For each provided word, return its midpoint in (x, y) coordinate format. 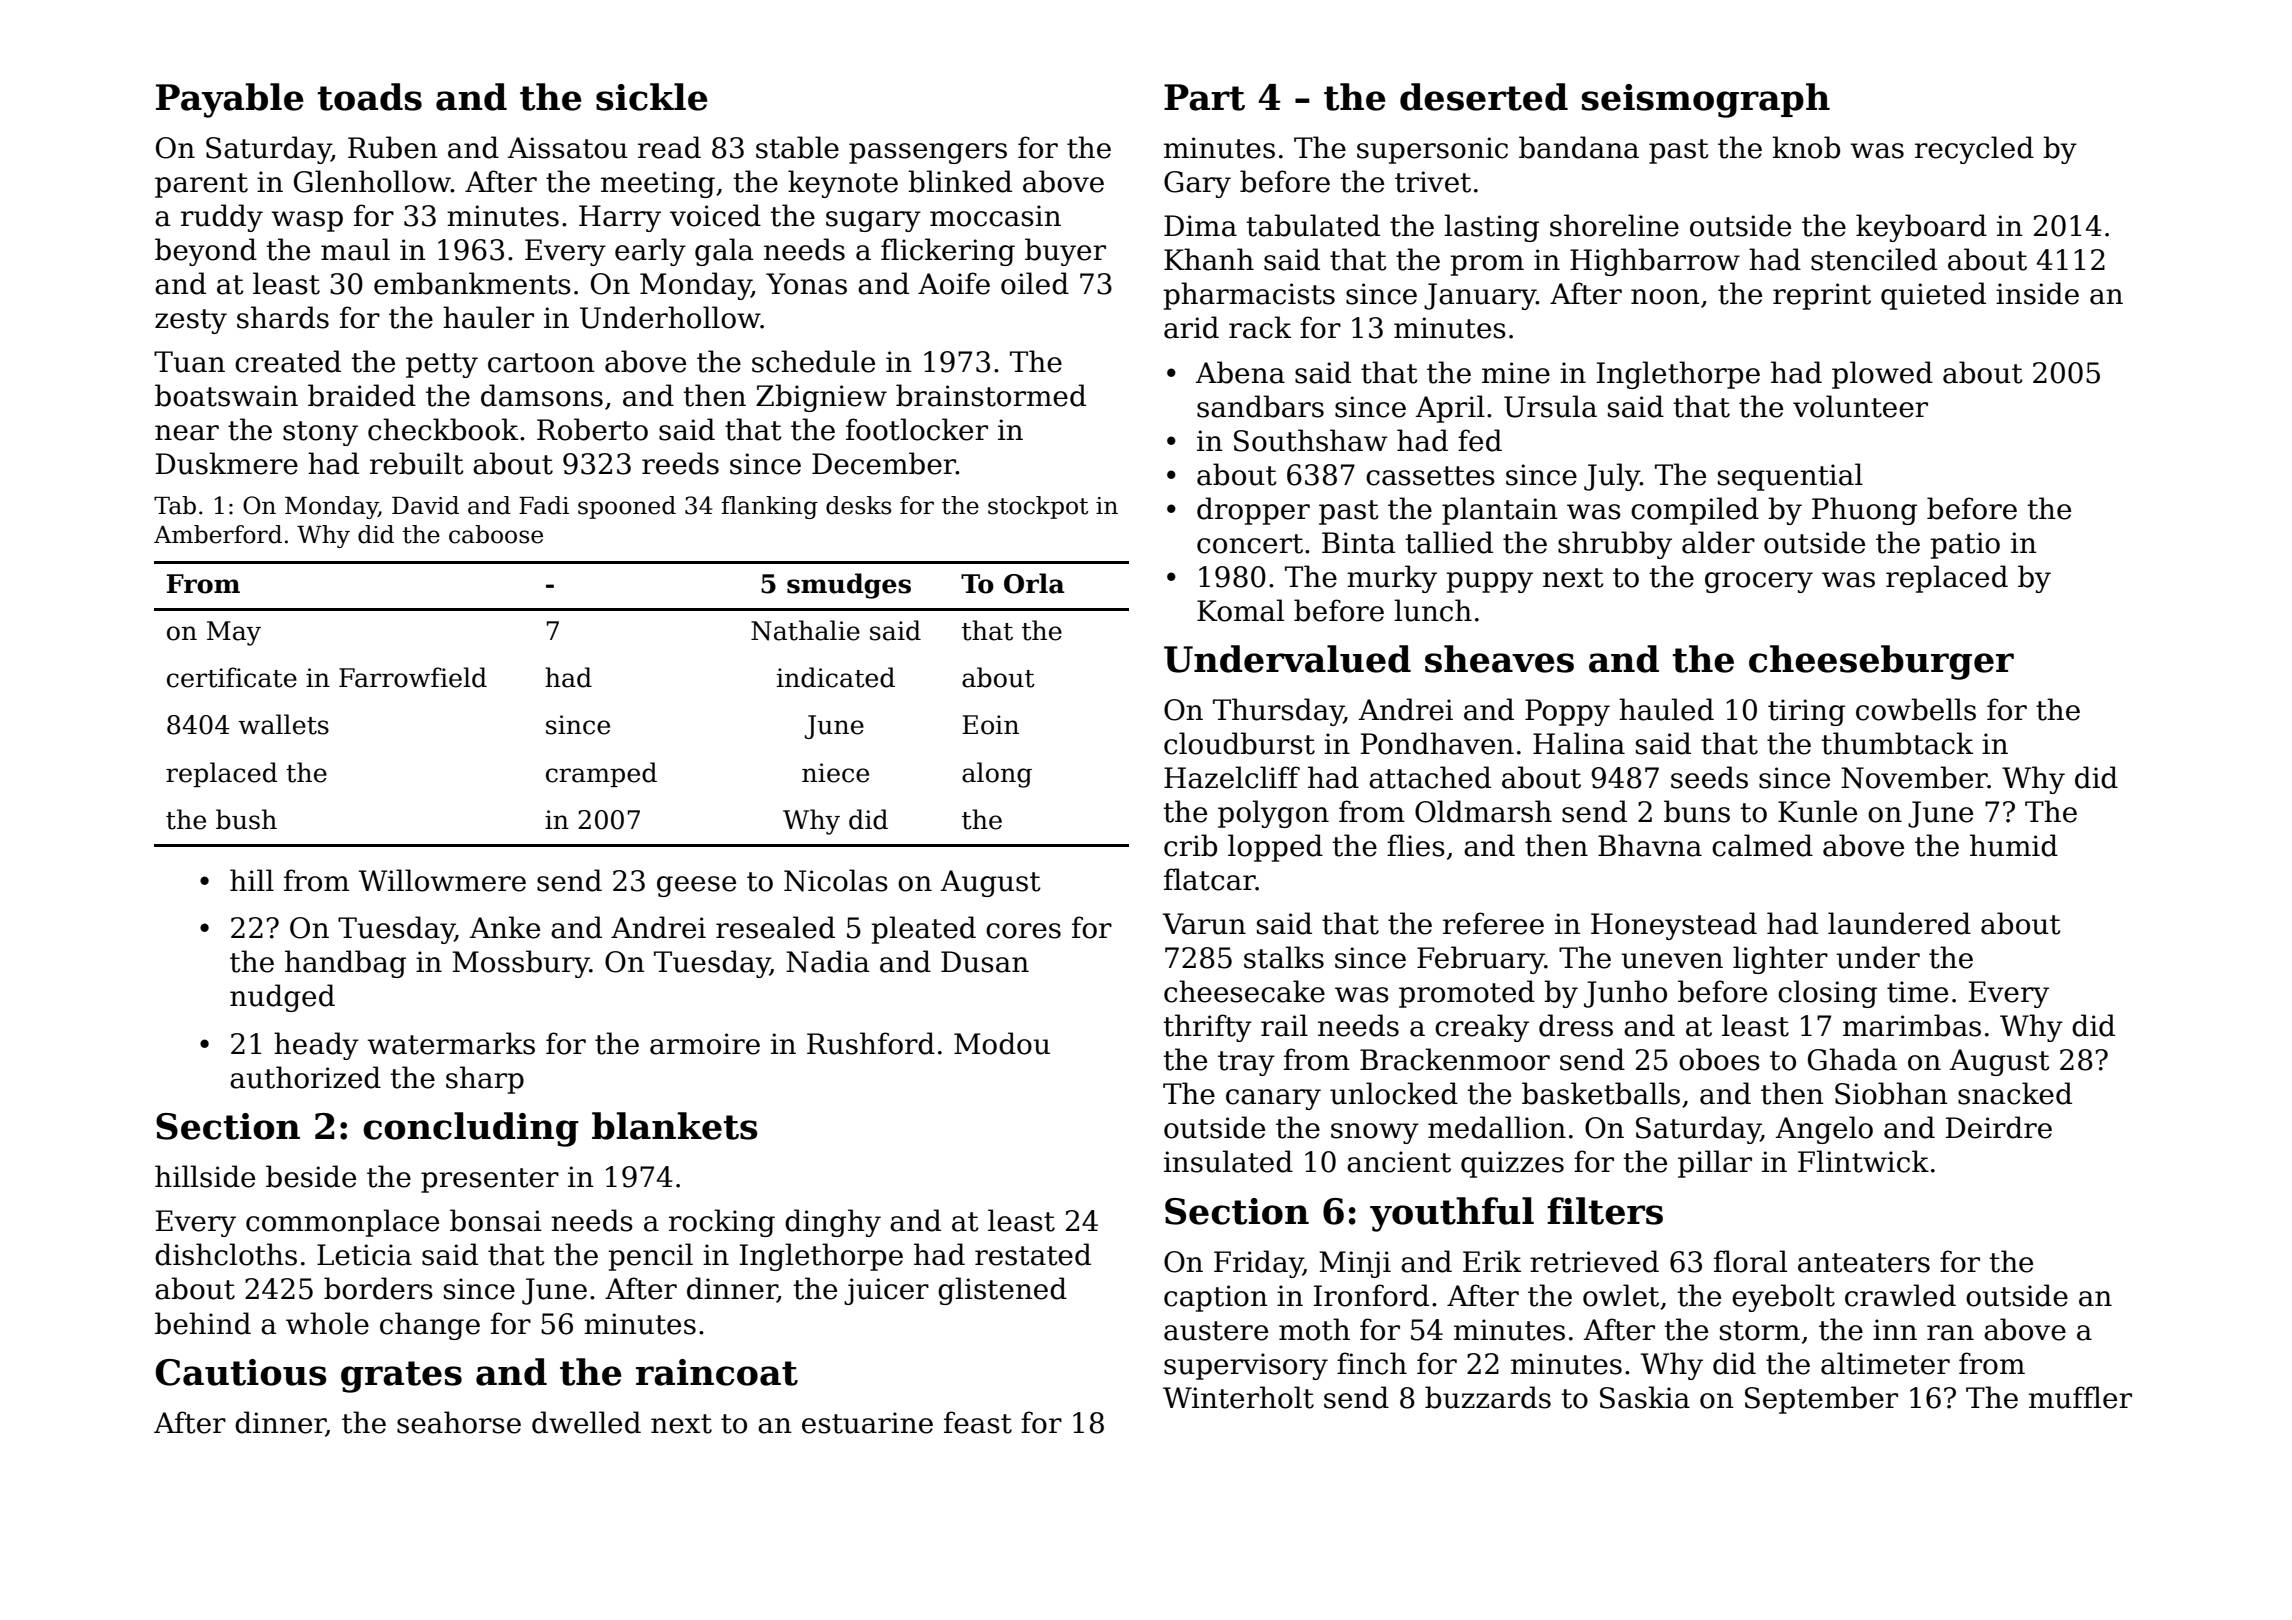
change (430, 1326)
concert (1250, 544)
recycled (1974, 150)
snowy (1375, 1133)
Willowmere (442, 880)
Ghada (1852, 1059)
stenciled (1874, 259)
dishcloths (226, 1254)
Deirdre (1999, 1127)
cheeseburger (1881, 662)
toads (369, 97)
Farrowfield (413, 677)
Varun (1204, 924)
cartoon (541, 363)
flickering (948, 252)
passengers (928, 153)
